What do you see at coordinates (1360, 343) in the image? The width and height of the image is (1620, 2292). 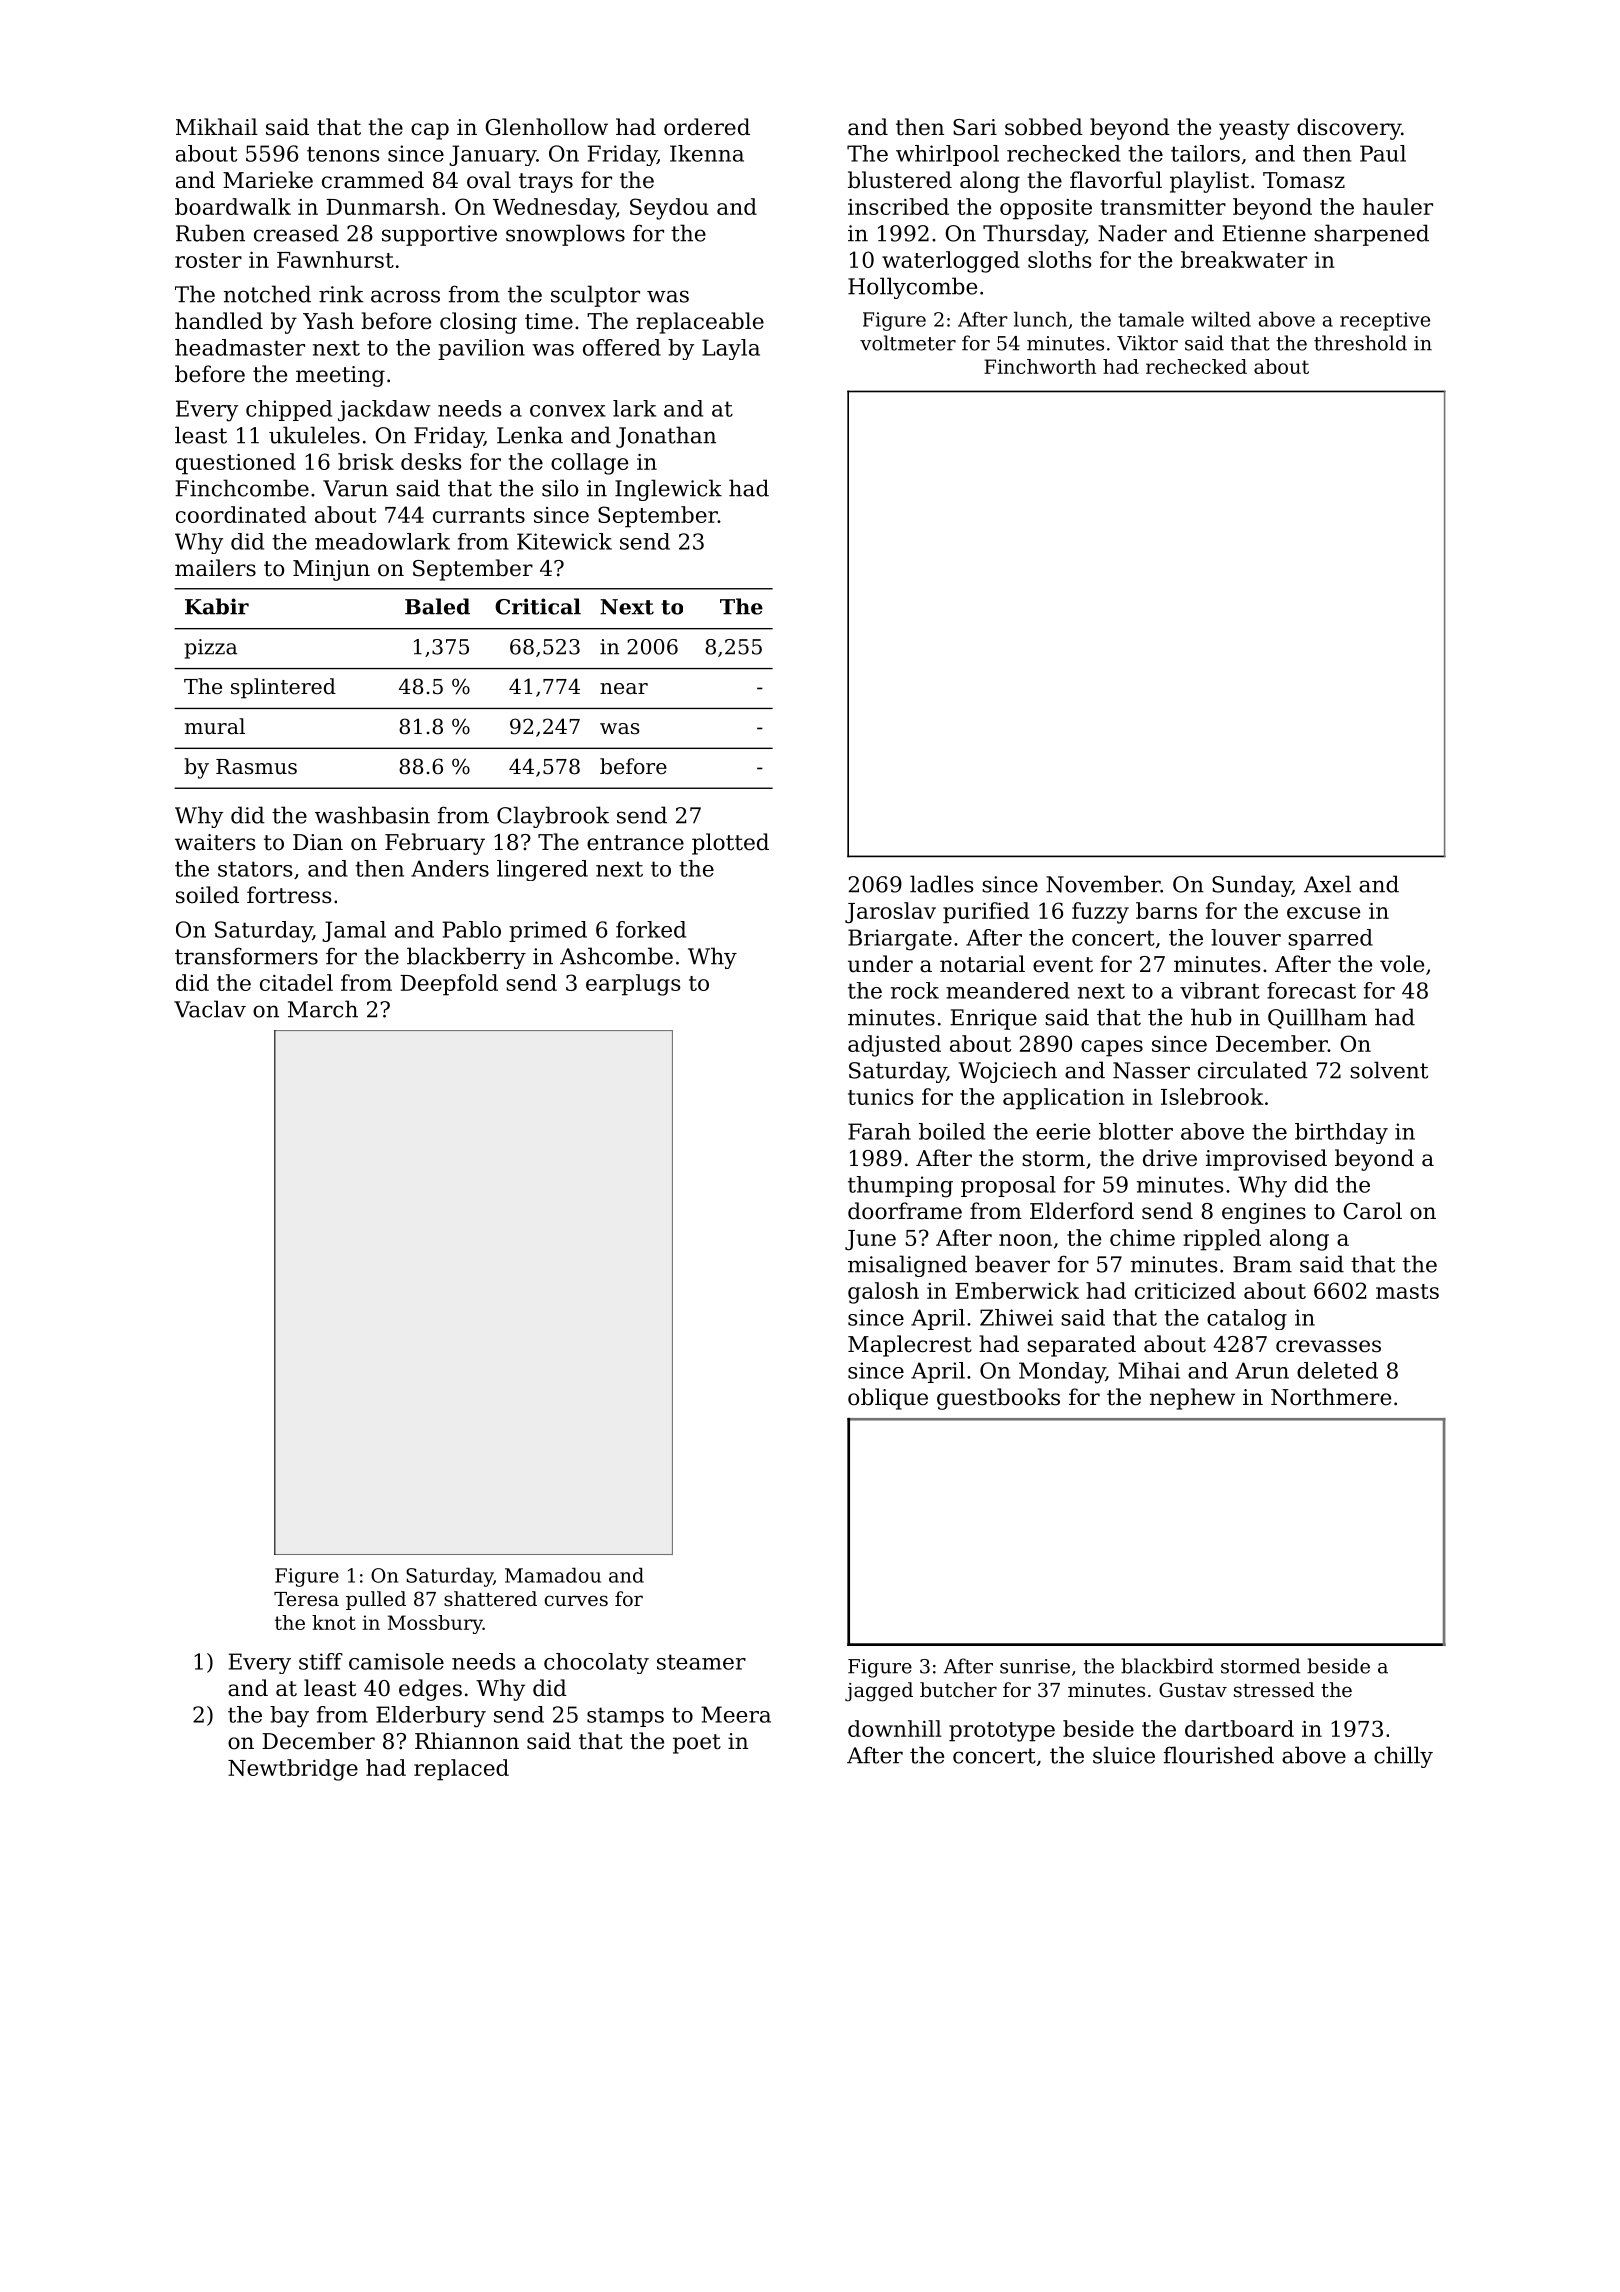 I see `threshold` at bounding box center [1360, 343].
